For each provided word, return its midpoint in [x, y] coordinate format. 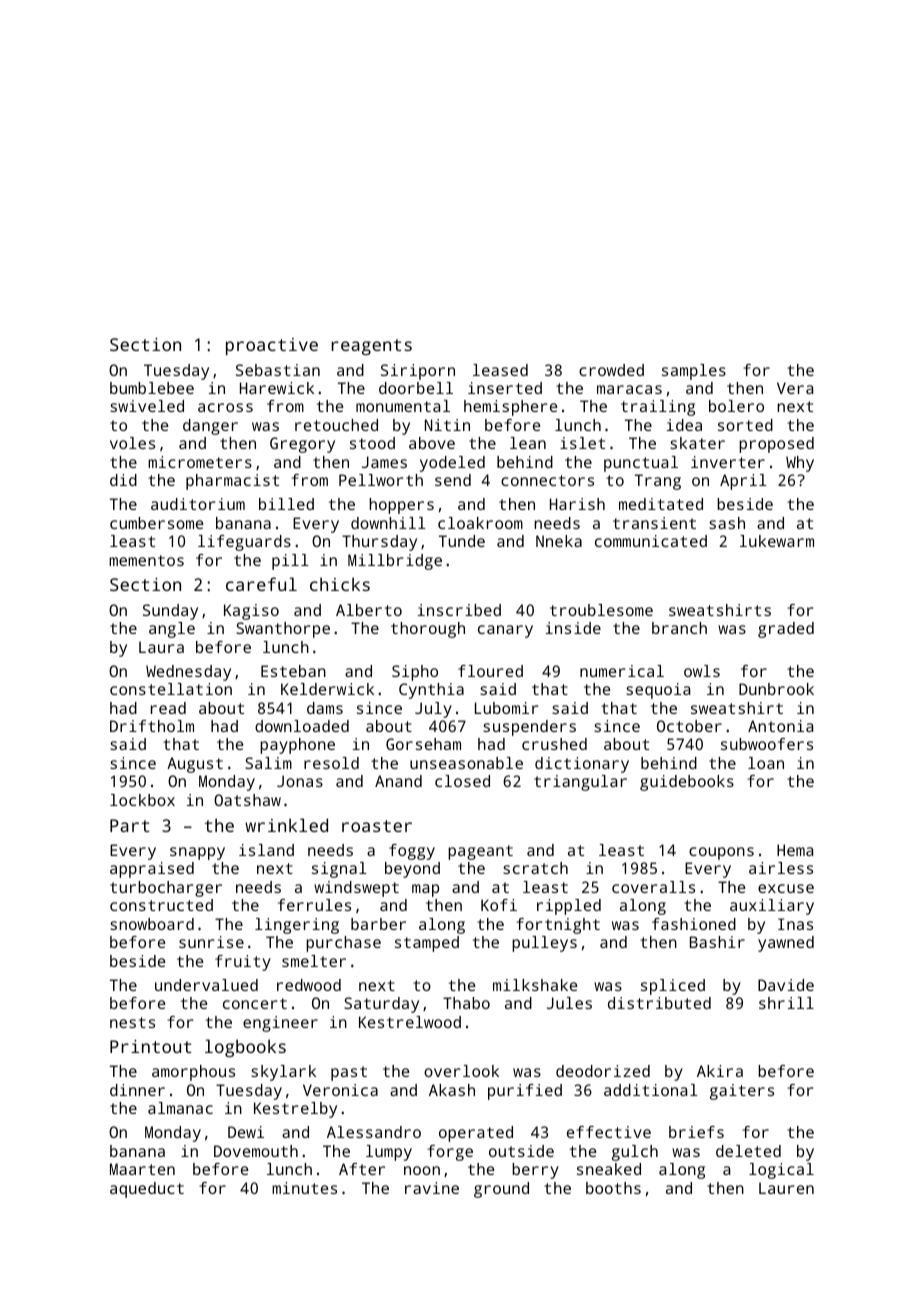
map [425, 890]
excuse [786, 888]
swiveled [147, 406]
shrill [786, 1003]
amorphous [193, 1073]
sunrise [211, 942]
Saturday [381, 1005]
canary [505, 631]
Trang [658, 482]
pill [290, 562]
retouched [336, 425]
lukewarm [777, 541]
